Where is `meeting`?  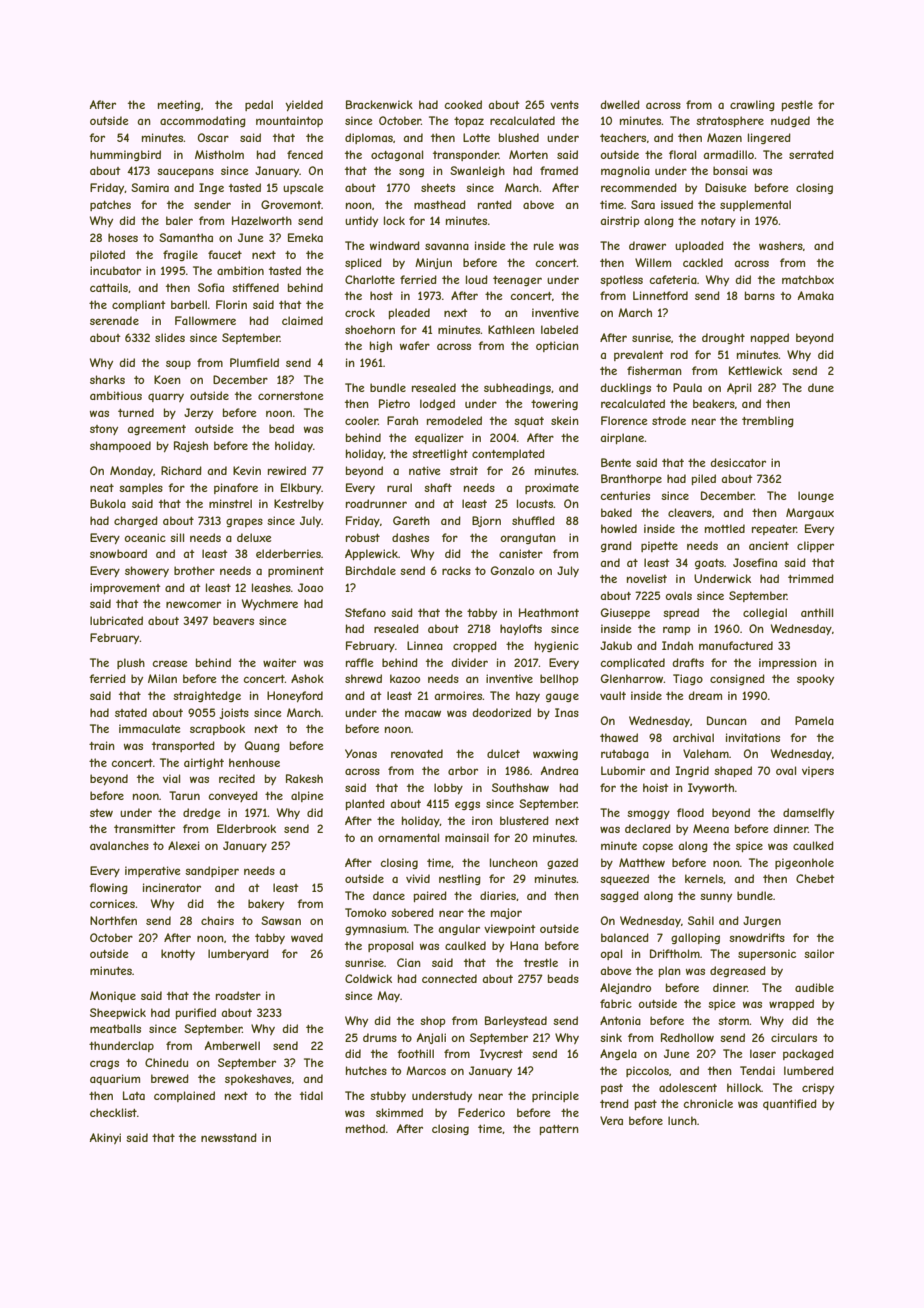
meeting is located at coordinates (179, 105).
